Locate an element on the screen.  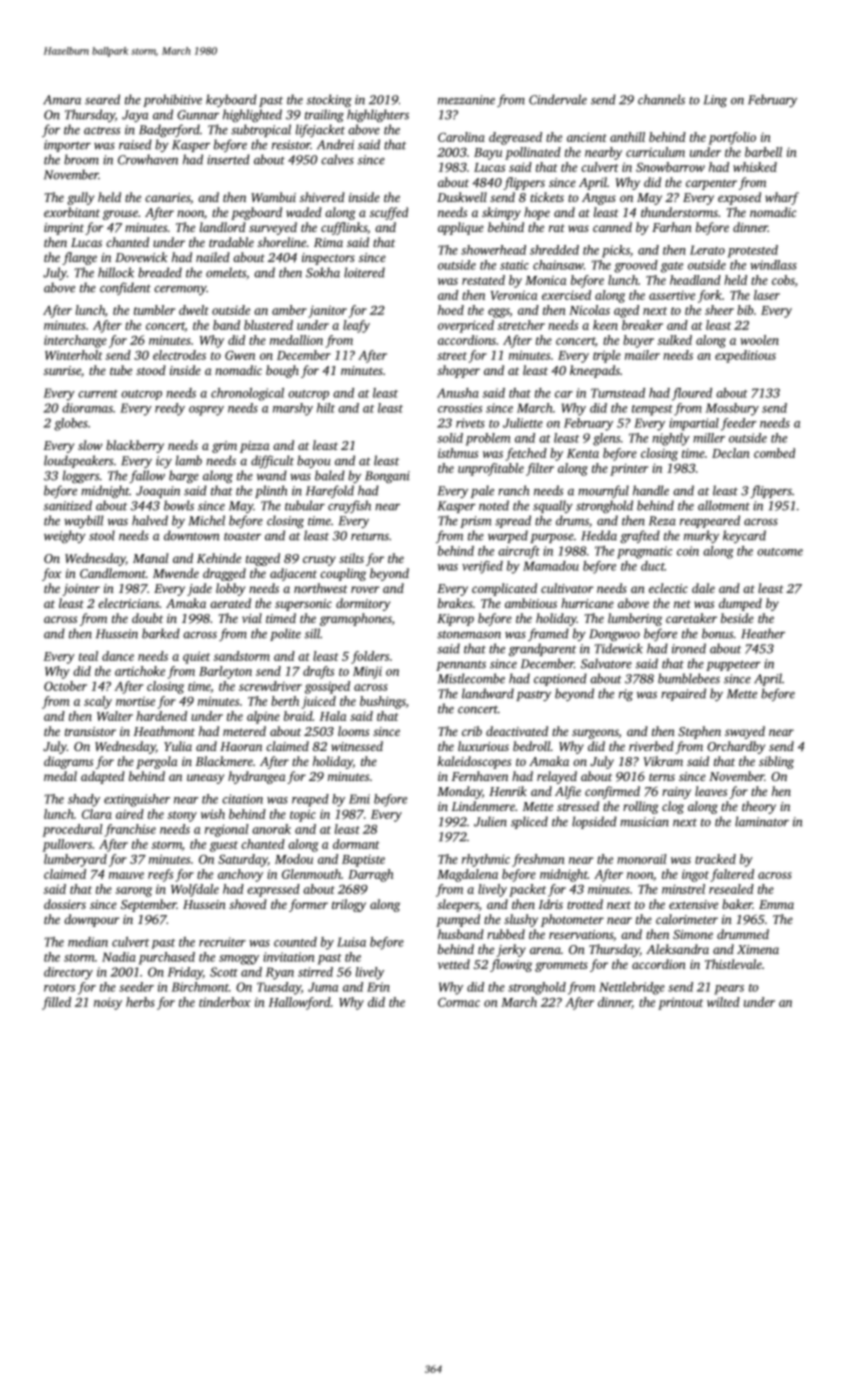
Clara is located at coordinates (97, 814).
